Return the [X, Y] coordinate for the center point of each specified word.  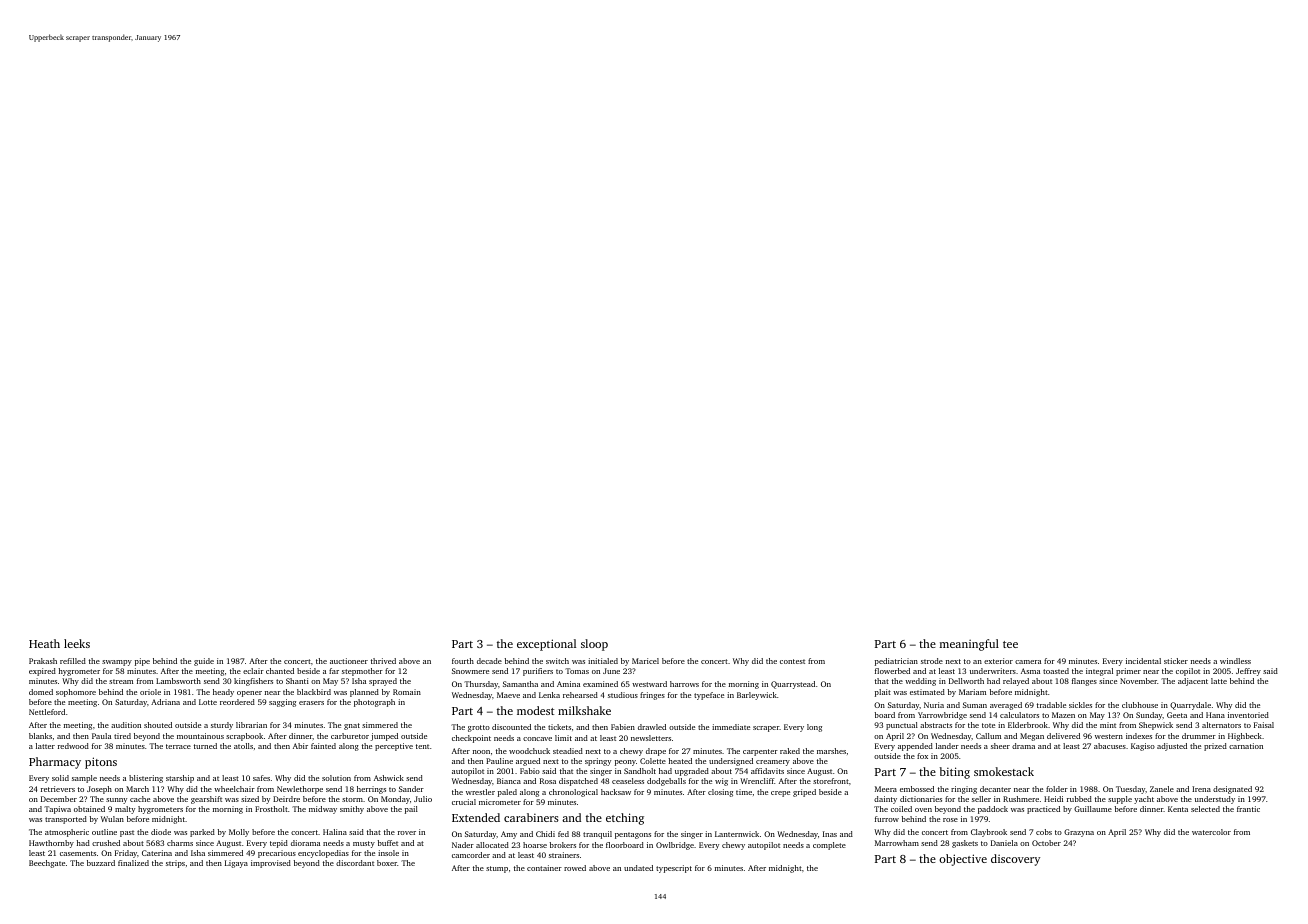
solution [336, 778]
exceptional [546, 645]
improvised [271, 864]
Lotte [208, 702]
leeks [77, 643]
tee [1010, 644]
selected [1205, 809]
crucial [464, 802]
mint [1108, 725]
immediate [731, 727]
